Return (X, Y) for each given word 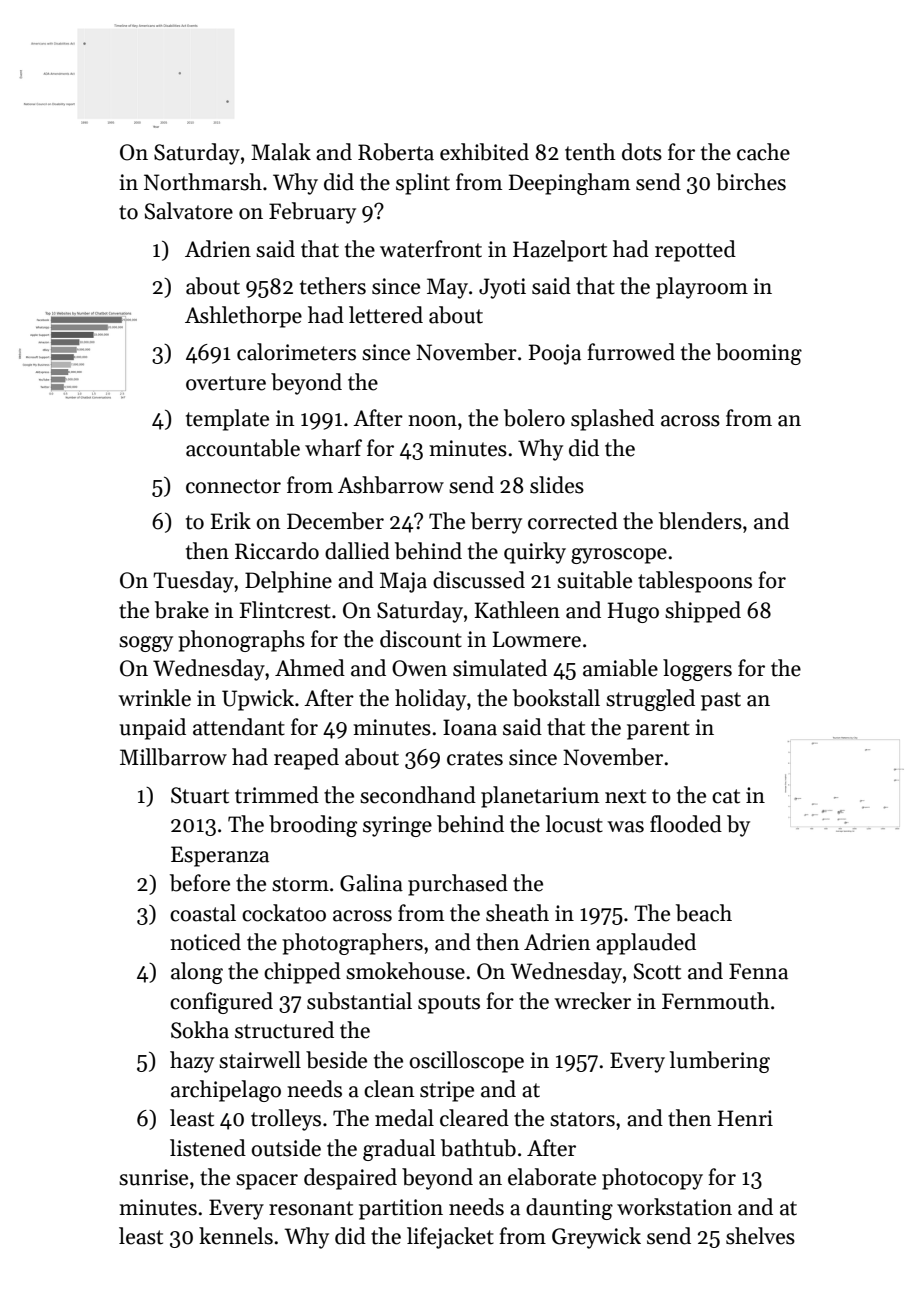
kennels (236, 1236)
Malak (281, 152)
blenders (700, 521)
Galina (371, 883)
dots (642, 152)
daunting (569, 1209)
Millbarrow (173, 757)
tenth (590, 152)
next (625, 796)
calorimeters (296, 352)
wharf (333, 448)
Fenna (758, 971)
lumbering (720, 1062)
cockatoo (284, 913)
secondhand (418, 795)
